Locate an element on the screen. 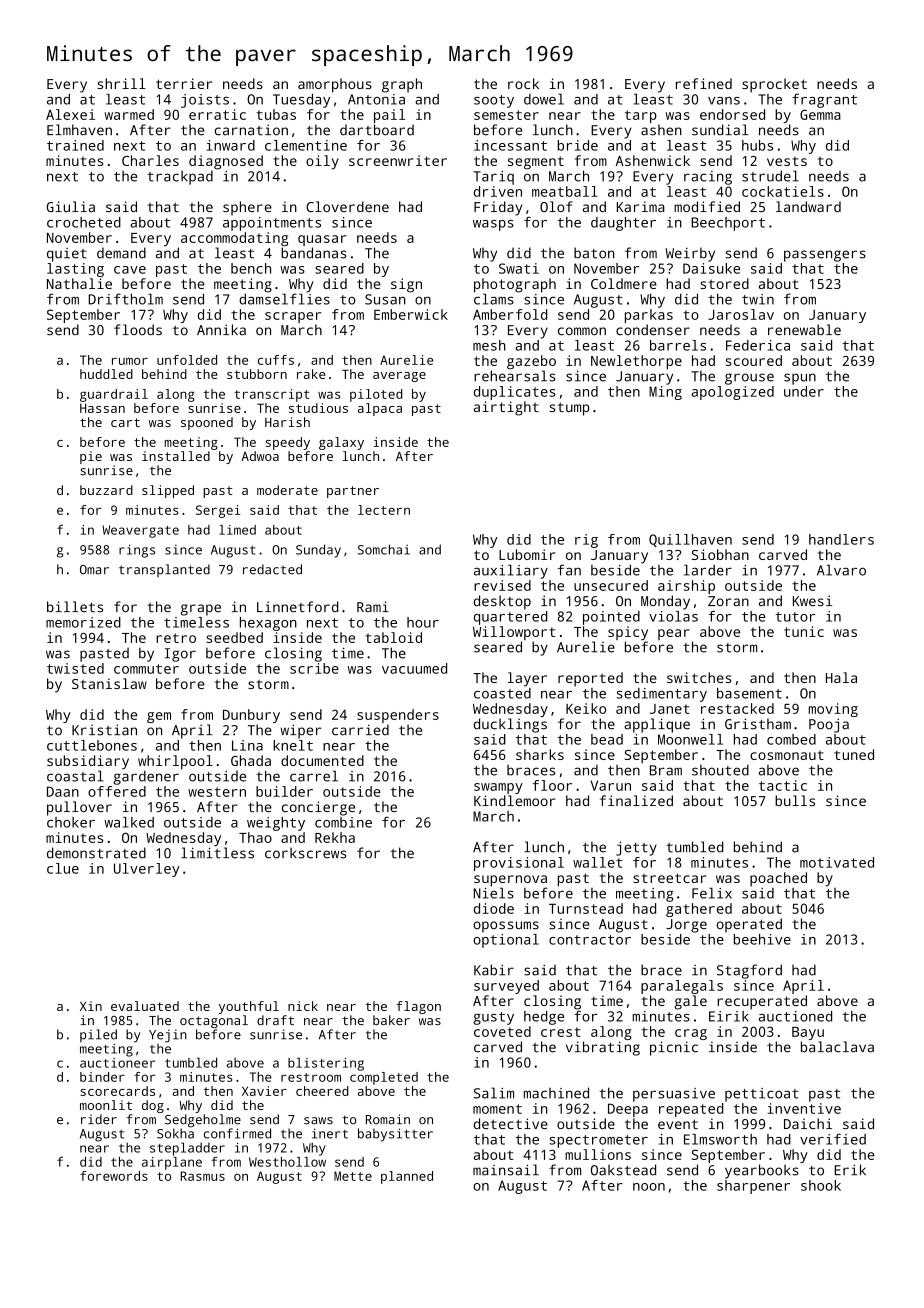 The image size is (924, 1308). trained is located at coordinates (75, 145).
